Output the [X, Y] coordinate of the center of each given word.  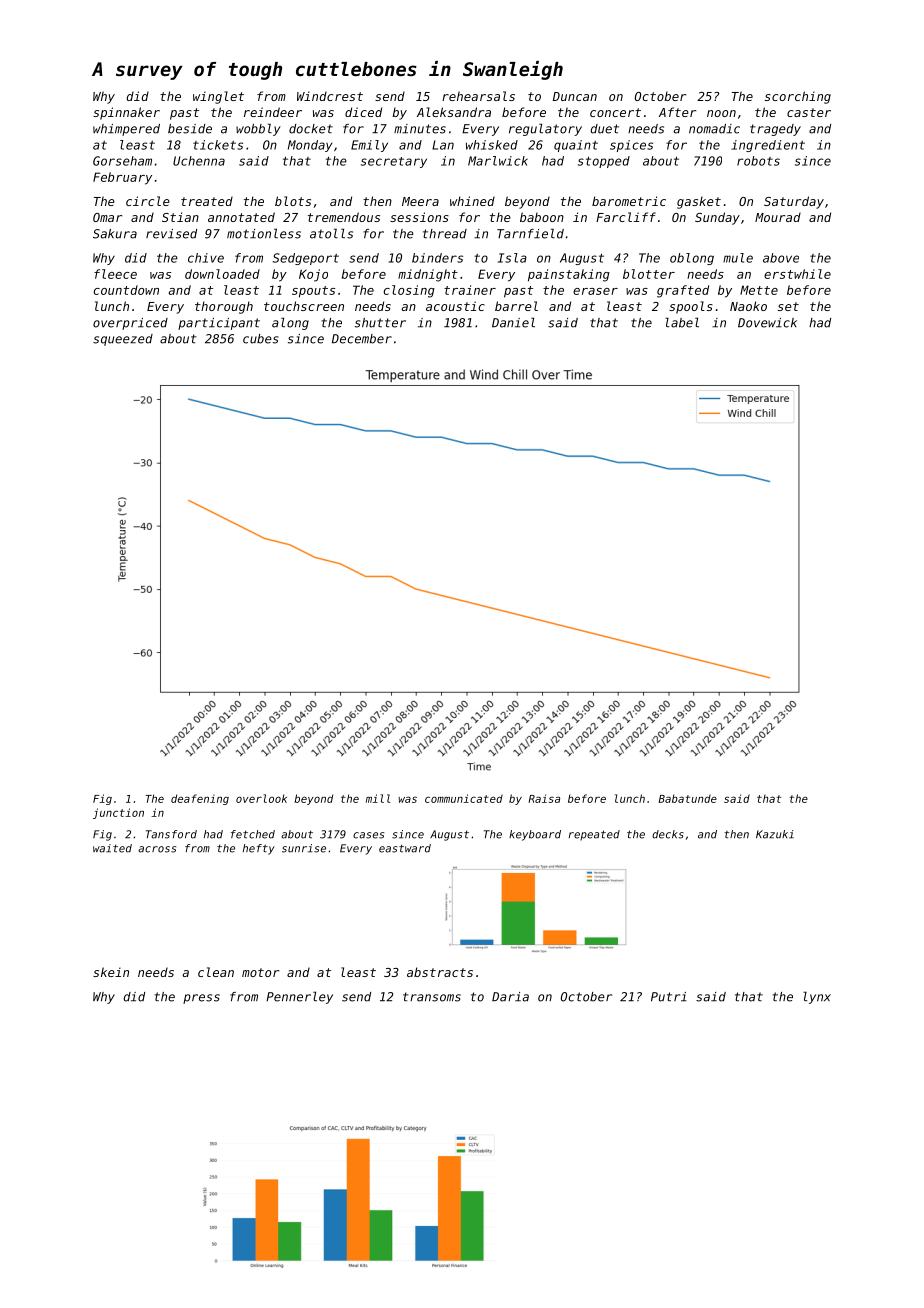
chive [206, 258]
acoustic [455, 306]
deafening [200, 799]
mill [378, 798]
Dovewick [767, 323]
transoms [432, 997]
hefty [259, 849]
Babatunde [688, 798]
